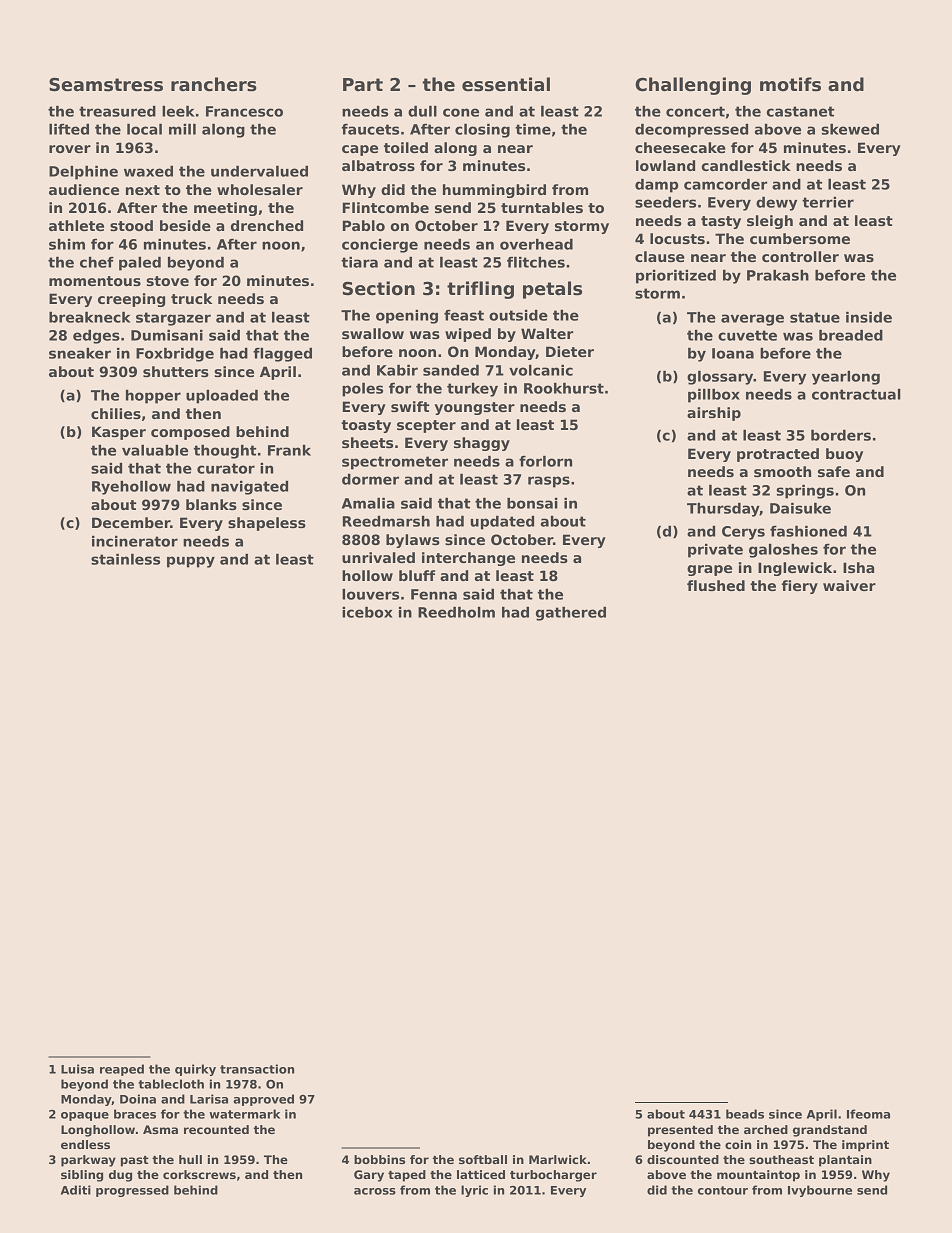 The width and height of the screenshot is (952, 1233). I want to click on transaction, so click(257, 1069).
